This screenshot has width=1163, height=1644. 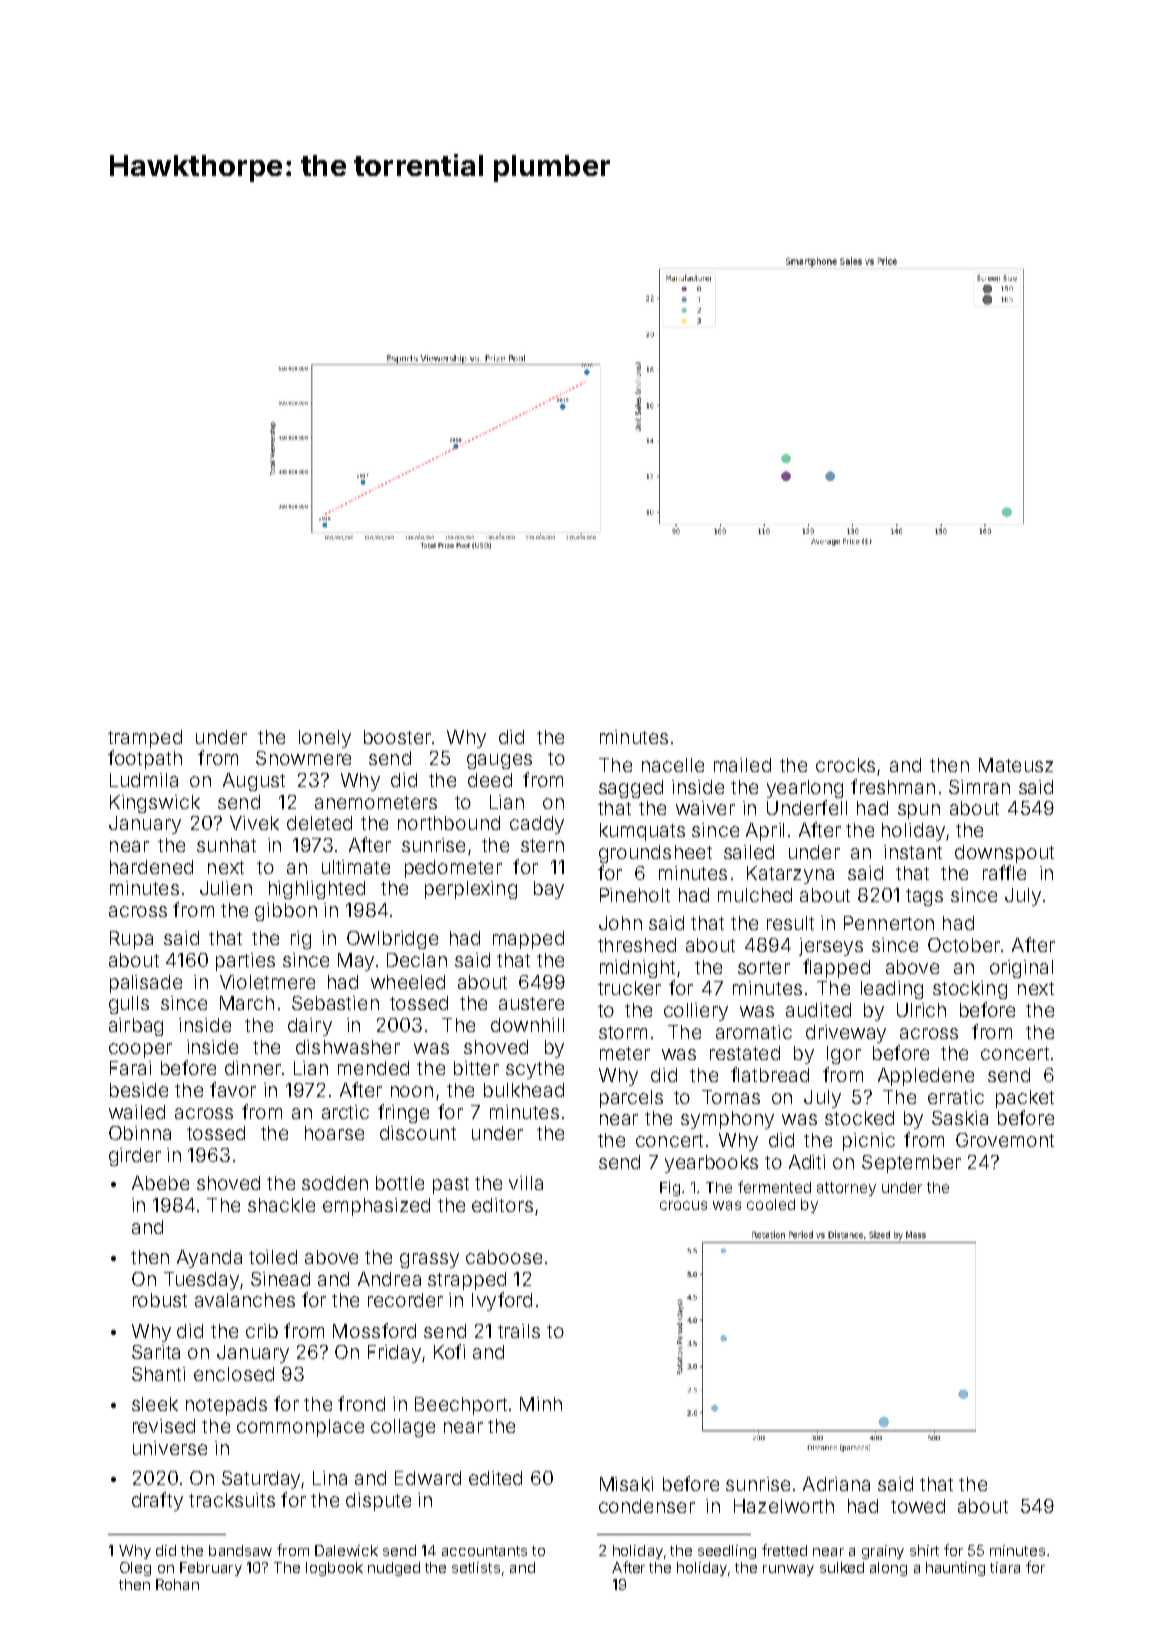 I want to click on drafty, so click(x=157, y=1501).
